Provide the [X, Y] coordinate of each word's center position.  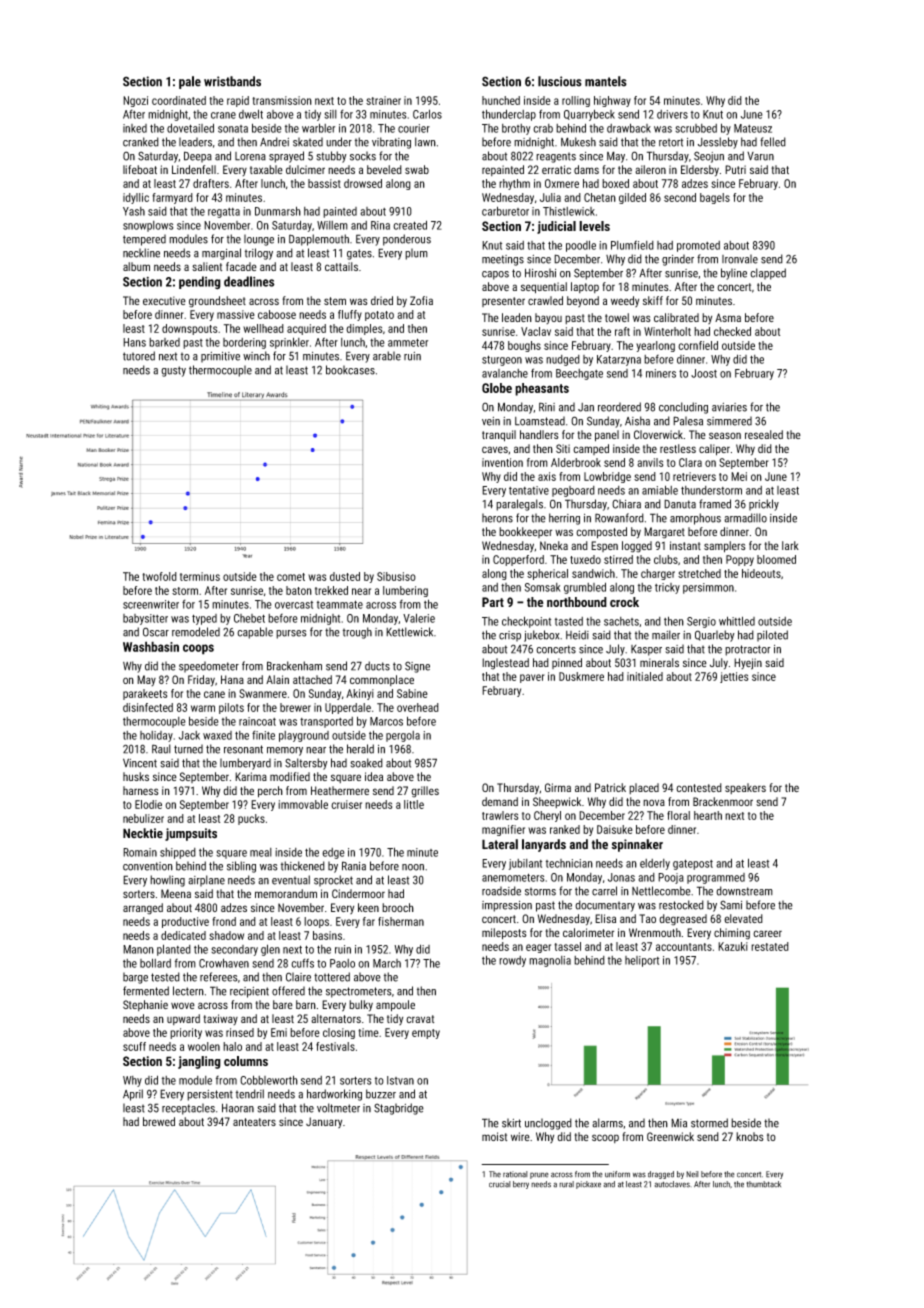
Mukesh [578, 142]
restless [678, 448]
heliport [642, 961]
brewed [159, 1121]
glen [270, 950]
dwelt [251, 114]
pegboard [573, 491]
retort [671, 142]
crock [624, 602]
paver [532, 678]
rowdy [512, 961]
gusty [173, 371]
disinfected [148, 707]
